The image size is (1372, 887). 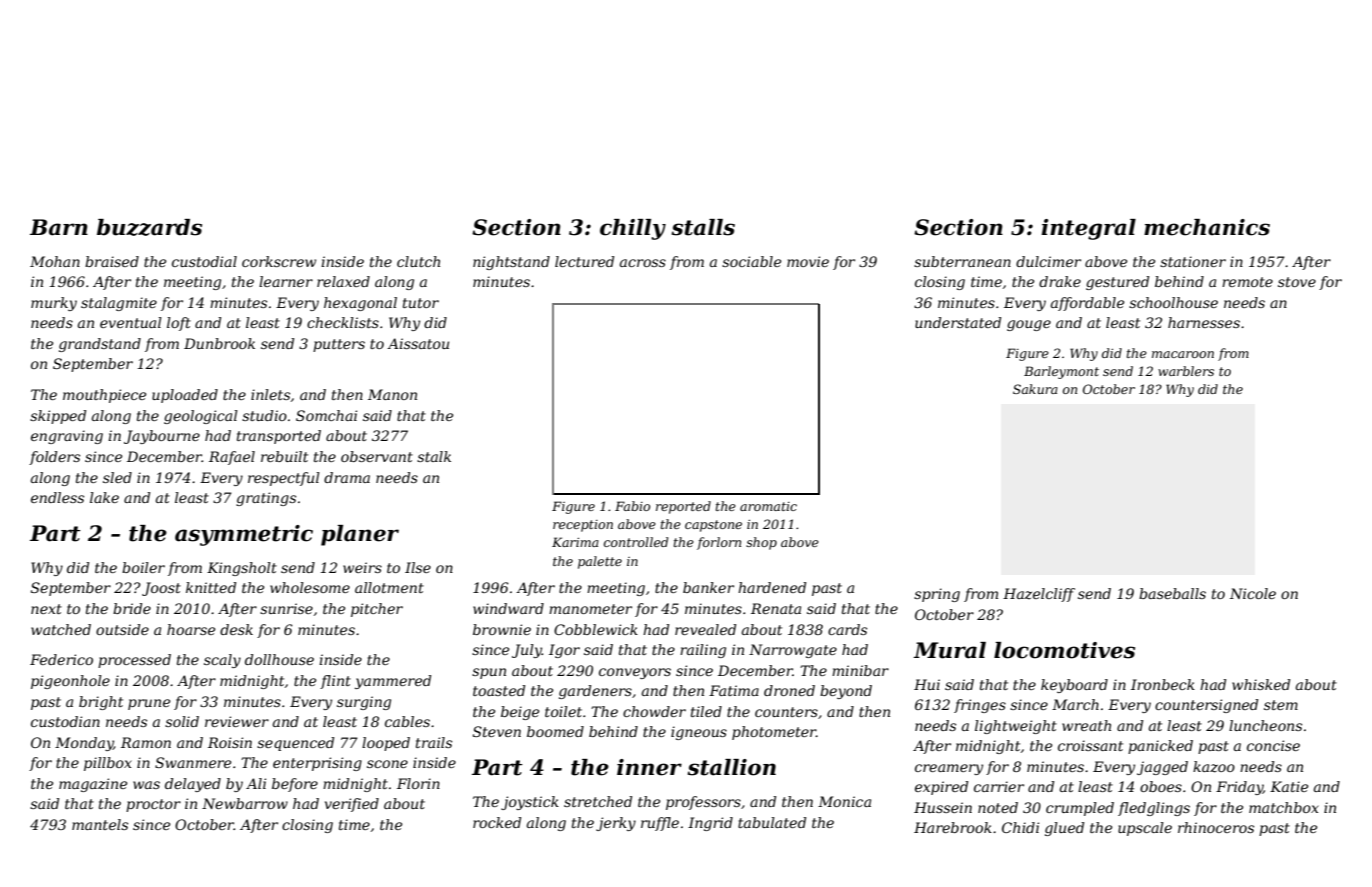 What do you see at coordinates (1297, 282) in the page?
I see `stove` at bounding box center [1297, 282].
